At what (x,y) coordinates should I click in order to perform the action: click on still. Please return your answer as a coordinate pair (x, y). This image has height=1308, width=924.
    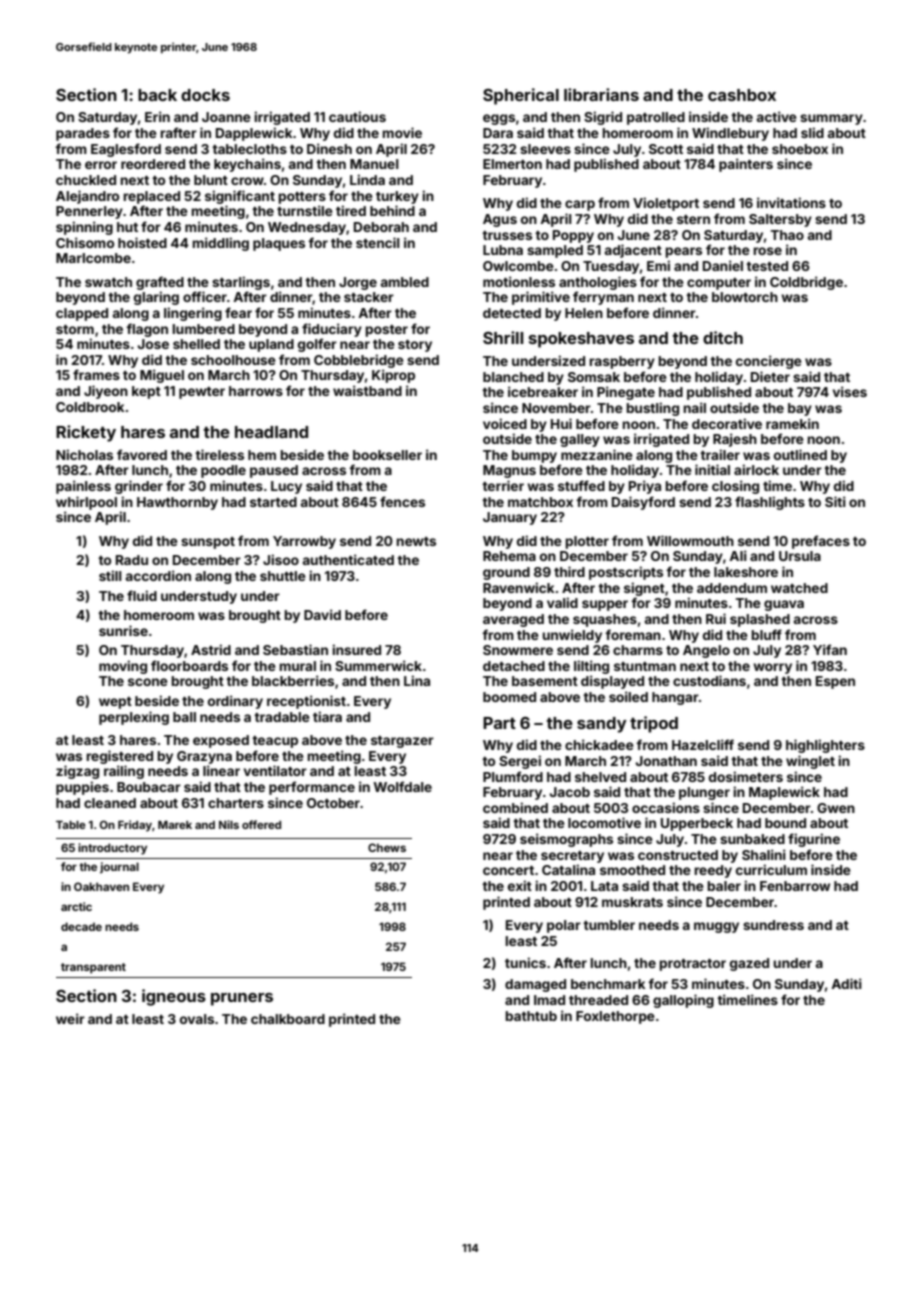
    Looking at the image, I should click on (110, 575).
